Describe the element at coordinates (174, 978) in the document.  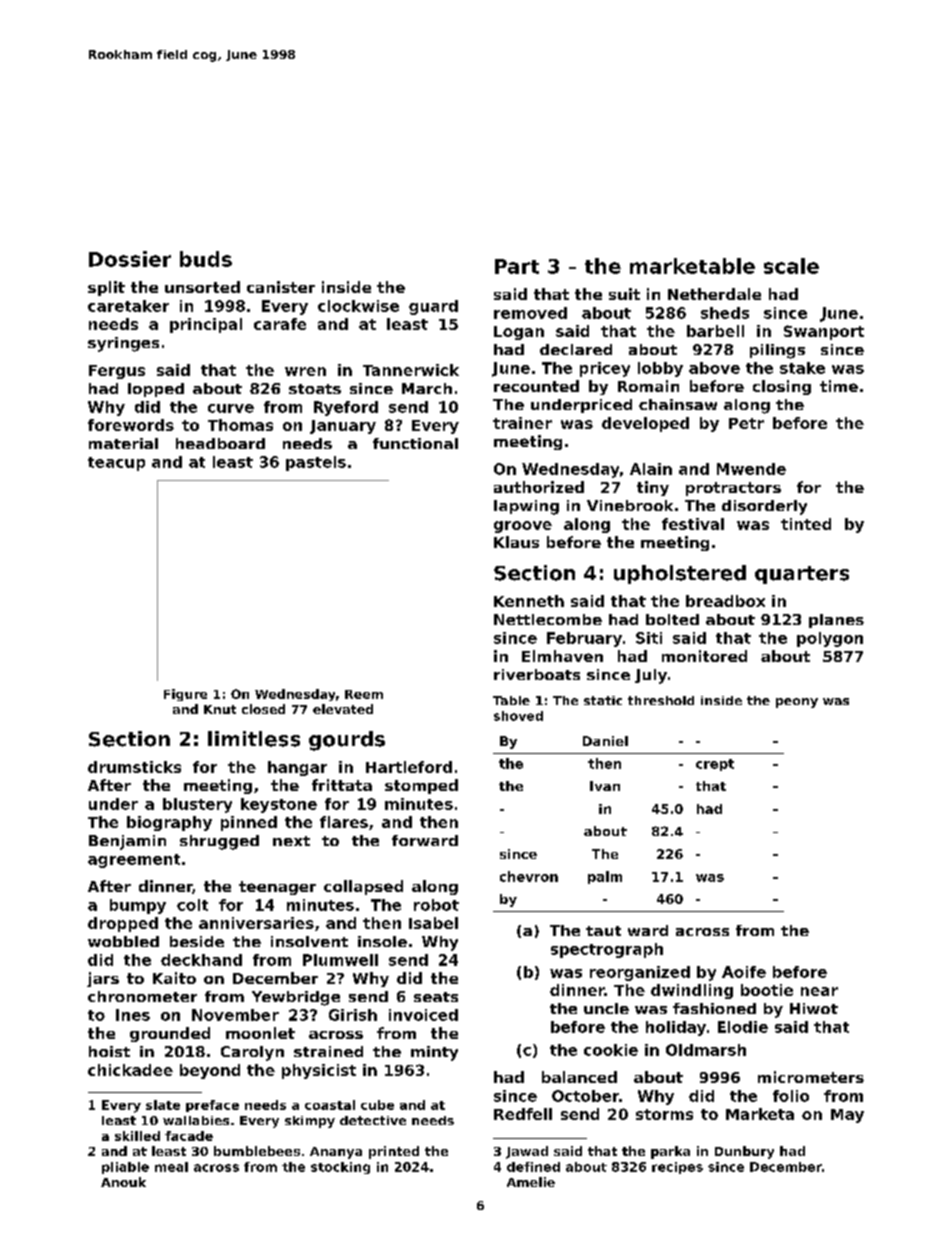
I see `Kaito` at that location.
